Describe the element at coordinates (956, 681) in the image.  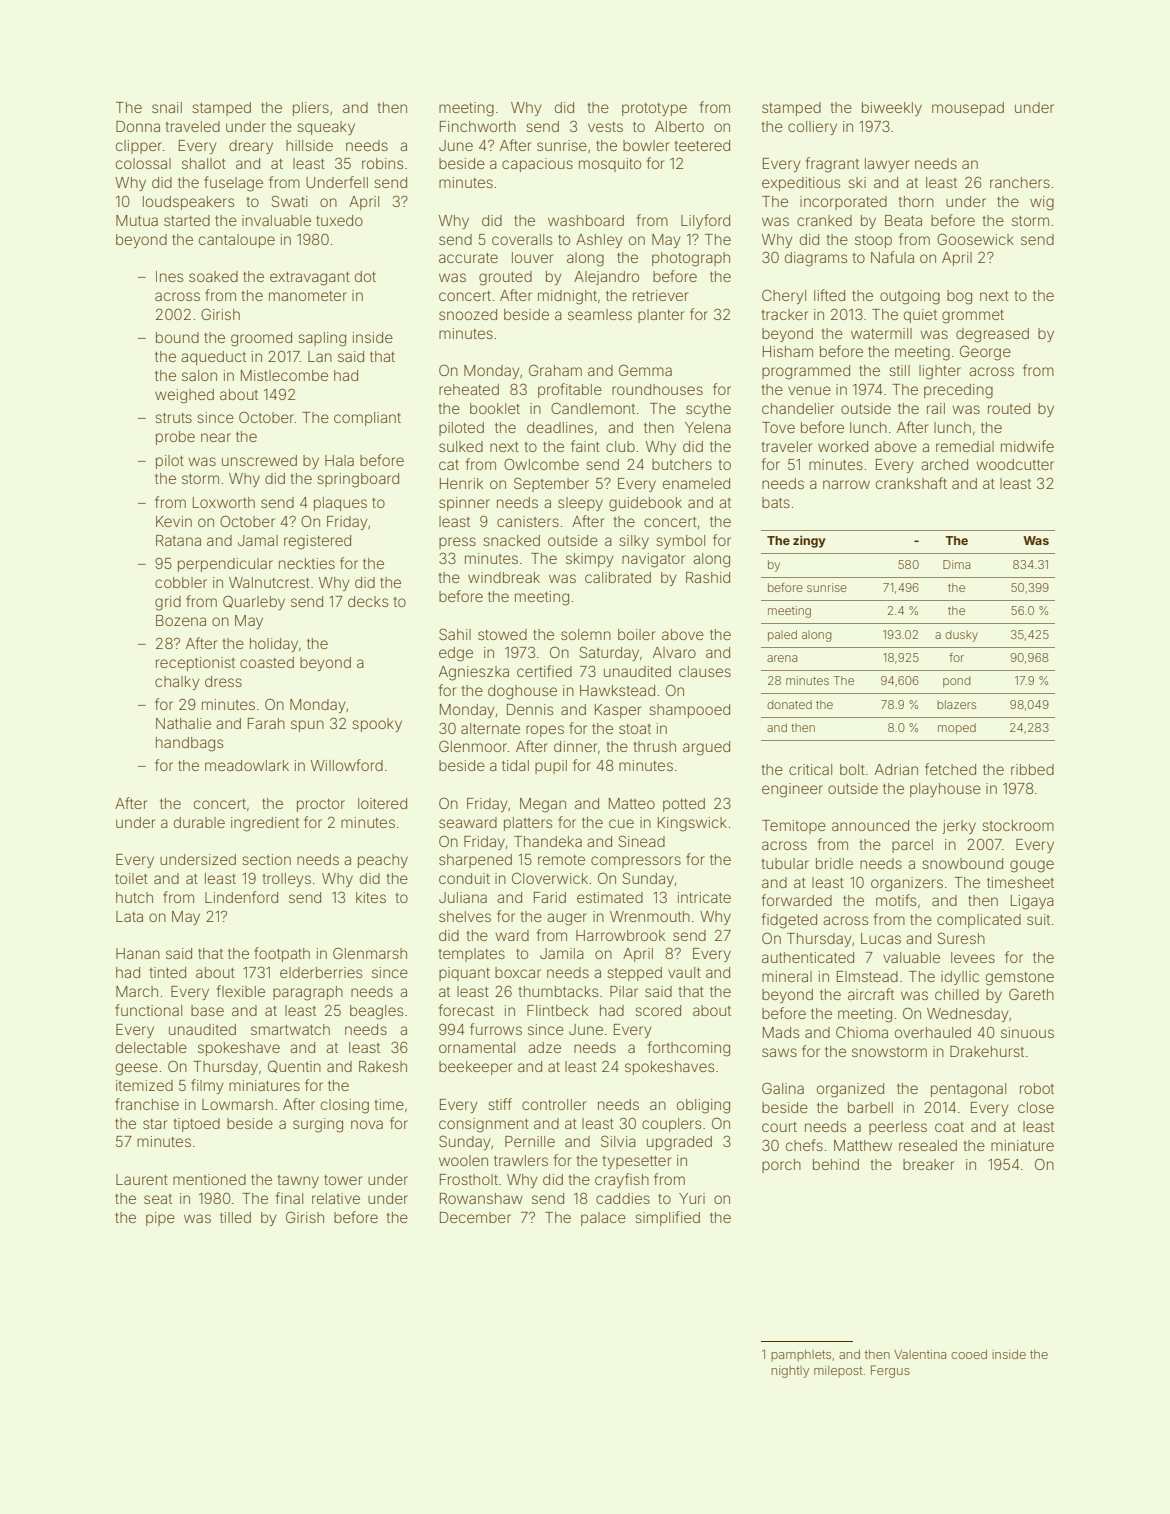
I see `pond` at that location.
